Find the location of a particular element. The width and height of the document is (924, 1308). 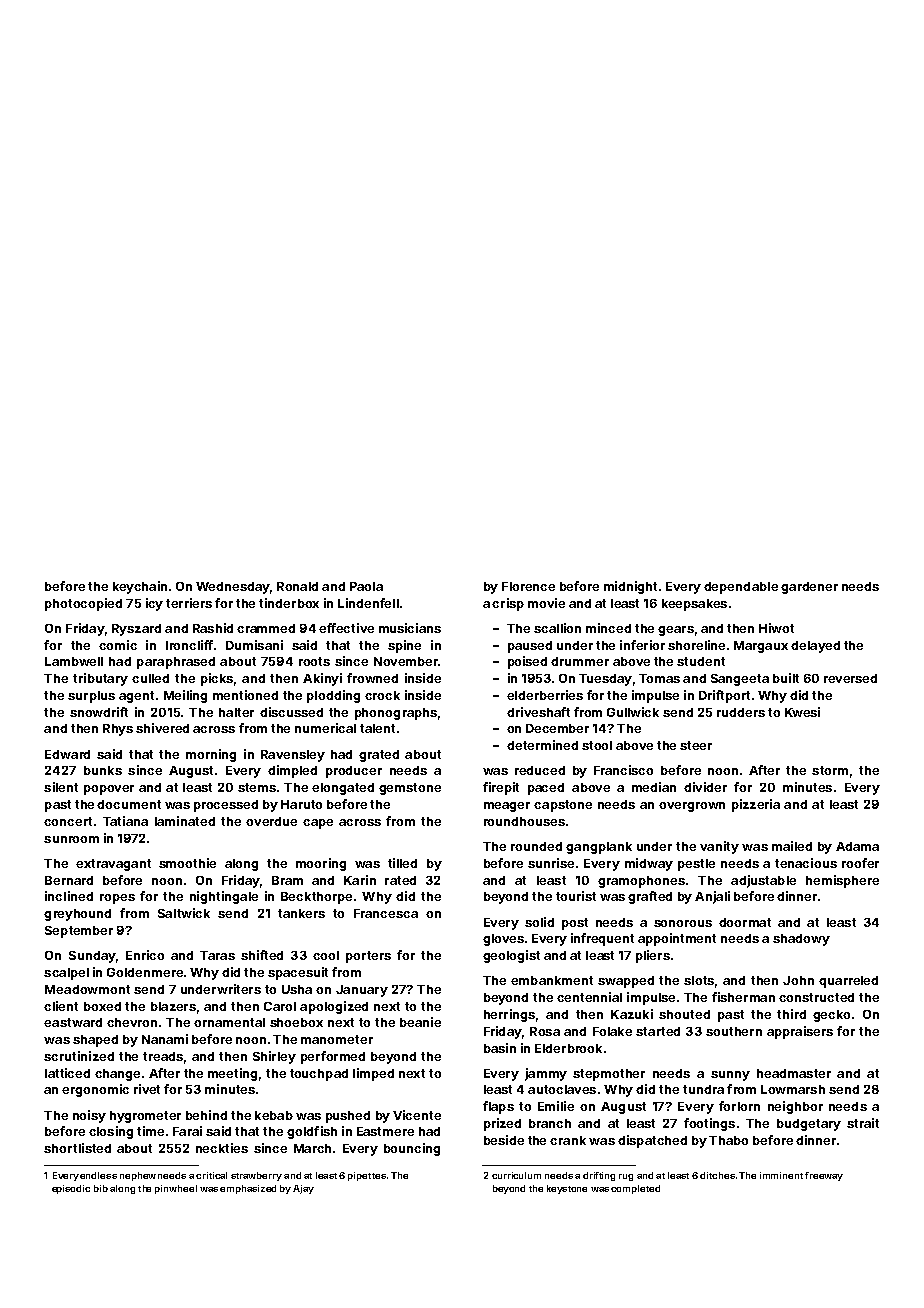

meager is located at coordinates (507, 807).
